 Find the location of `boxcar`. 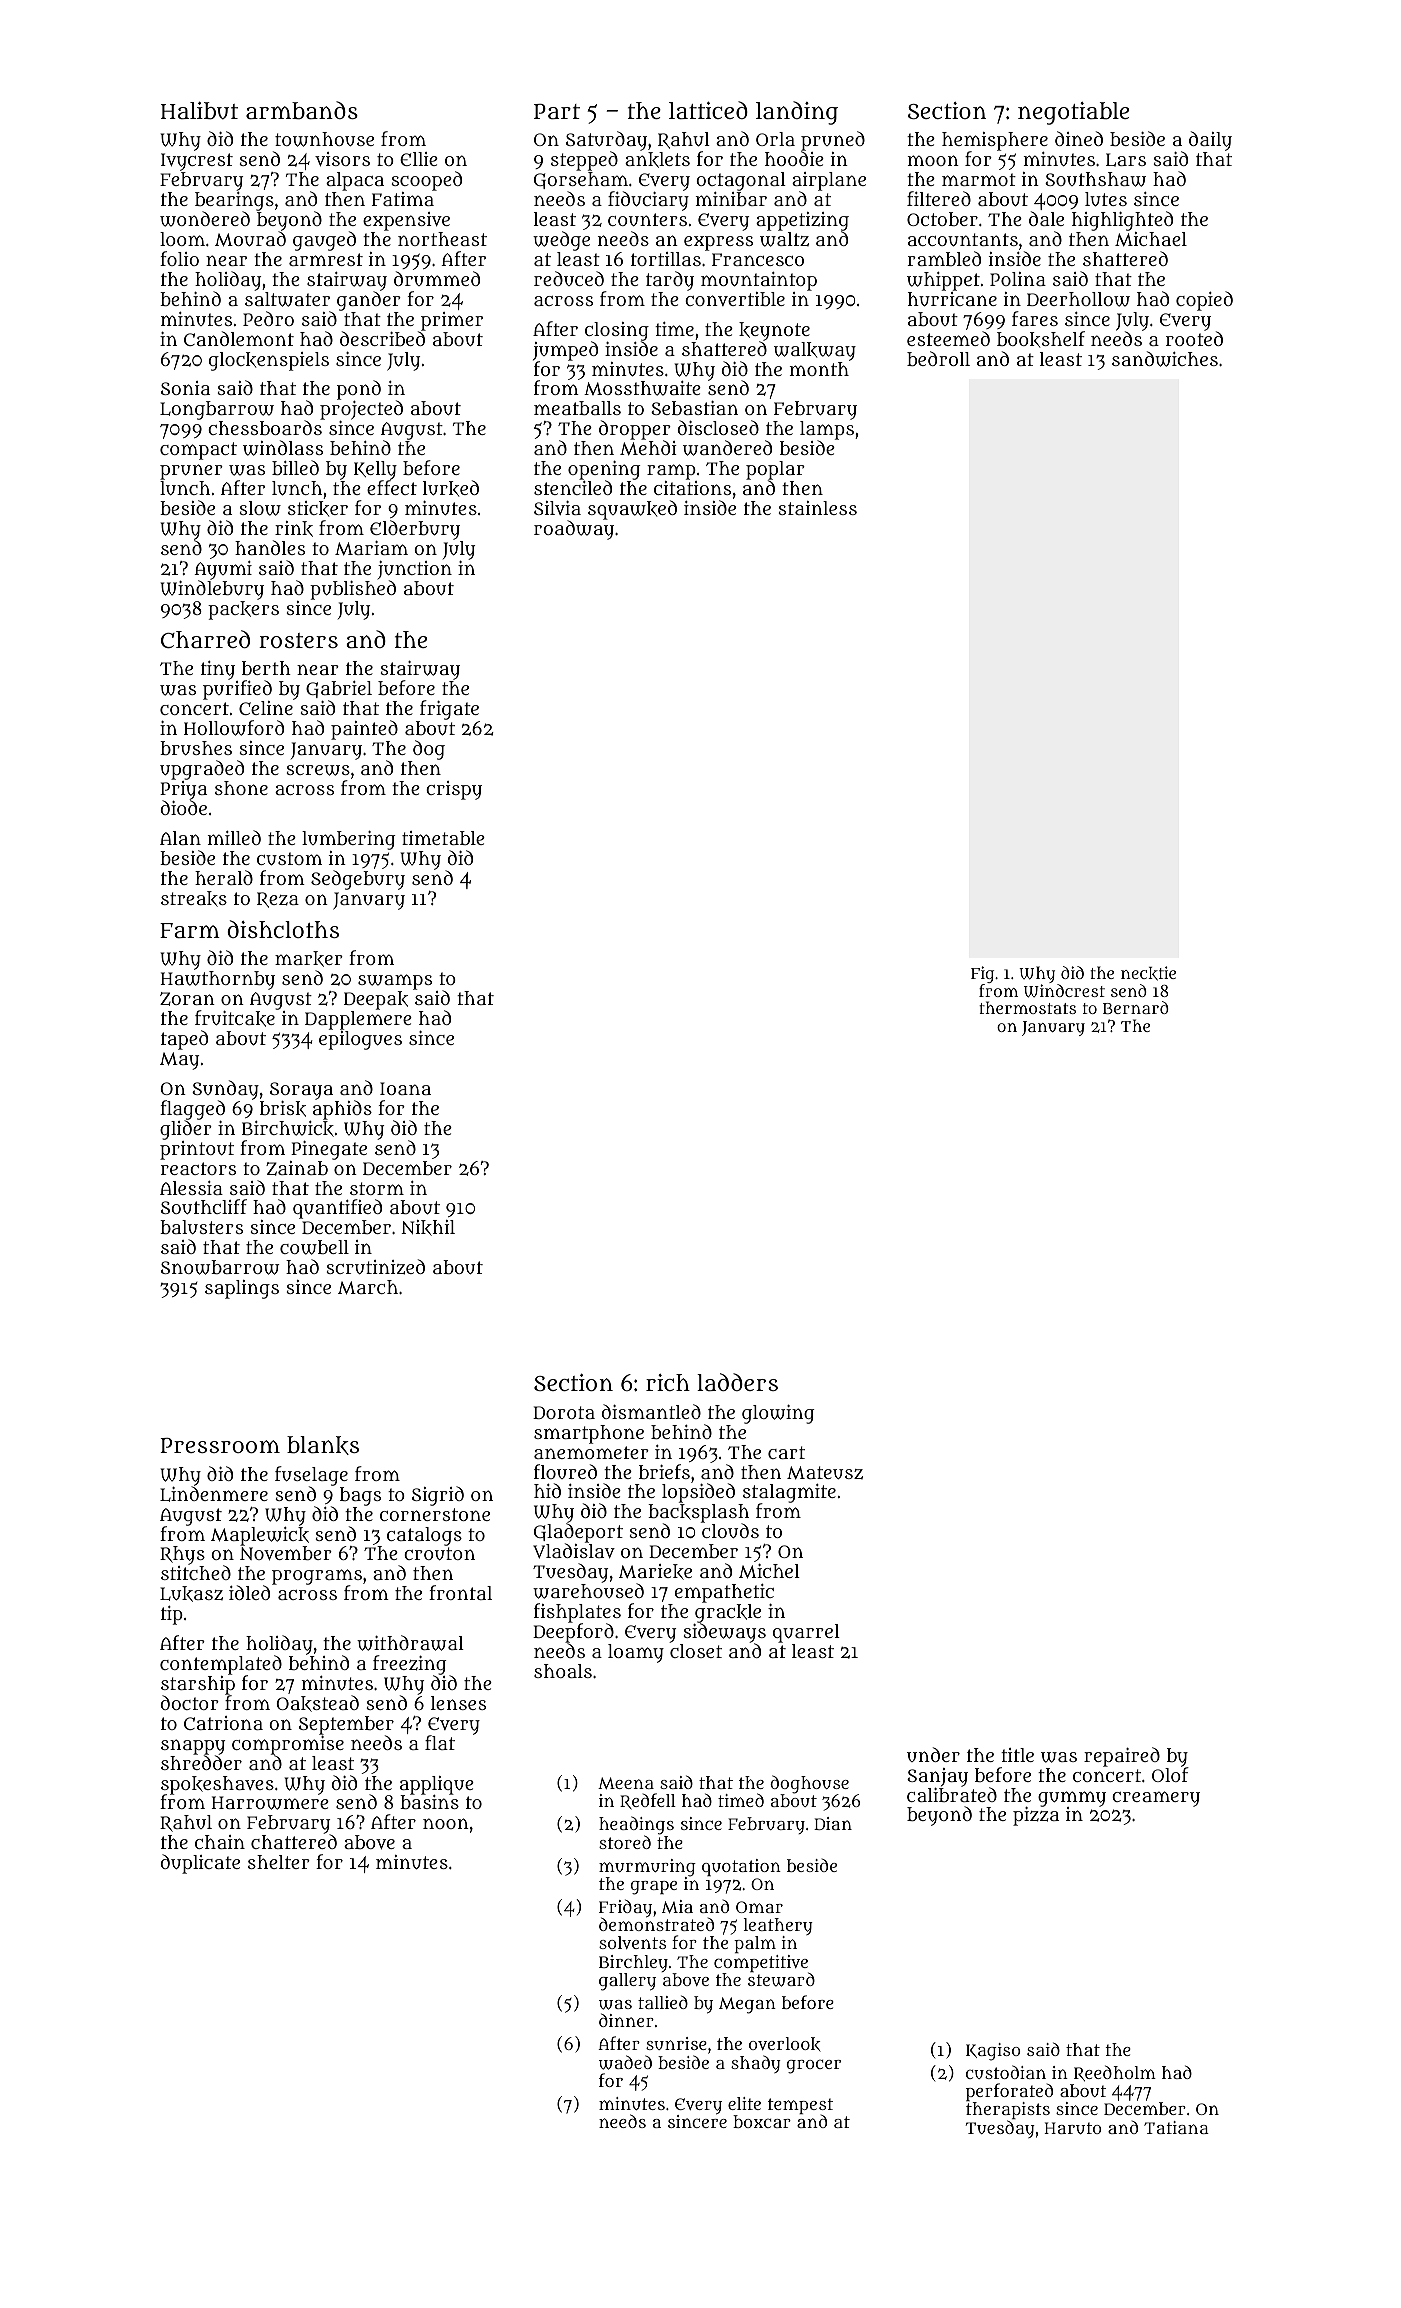

boxcar is located at coordinates (762, 2121).
